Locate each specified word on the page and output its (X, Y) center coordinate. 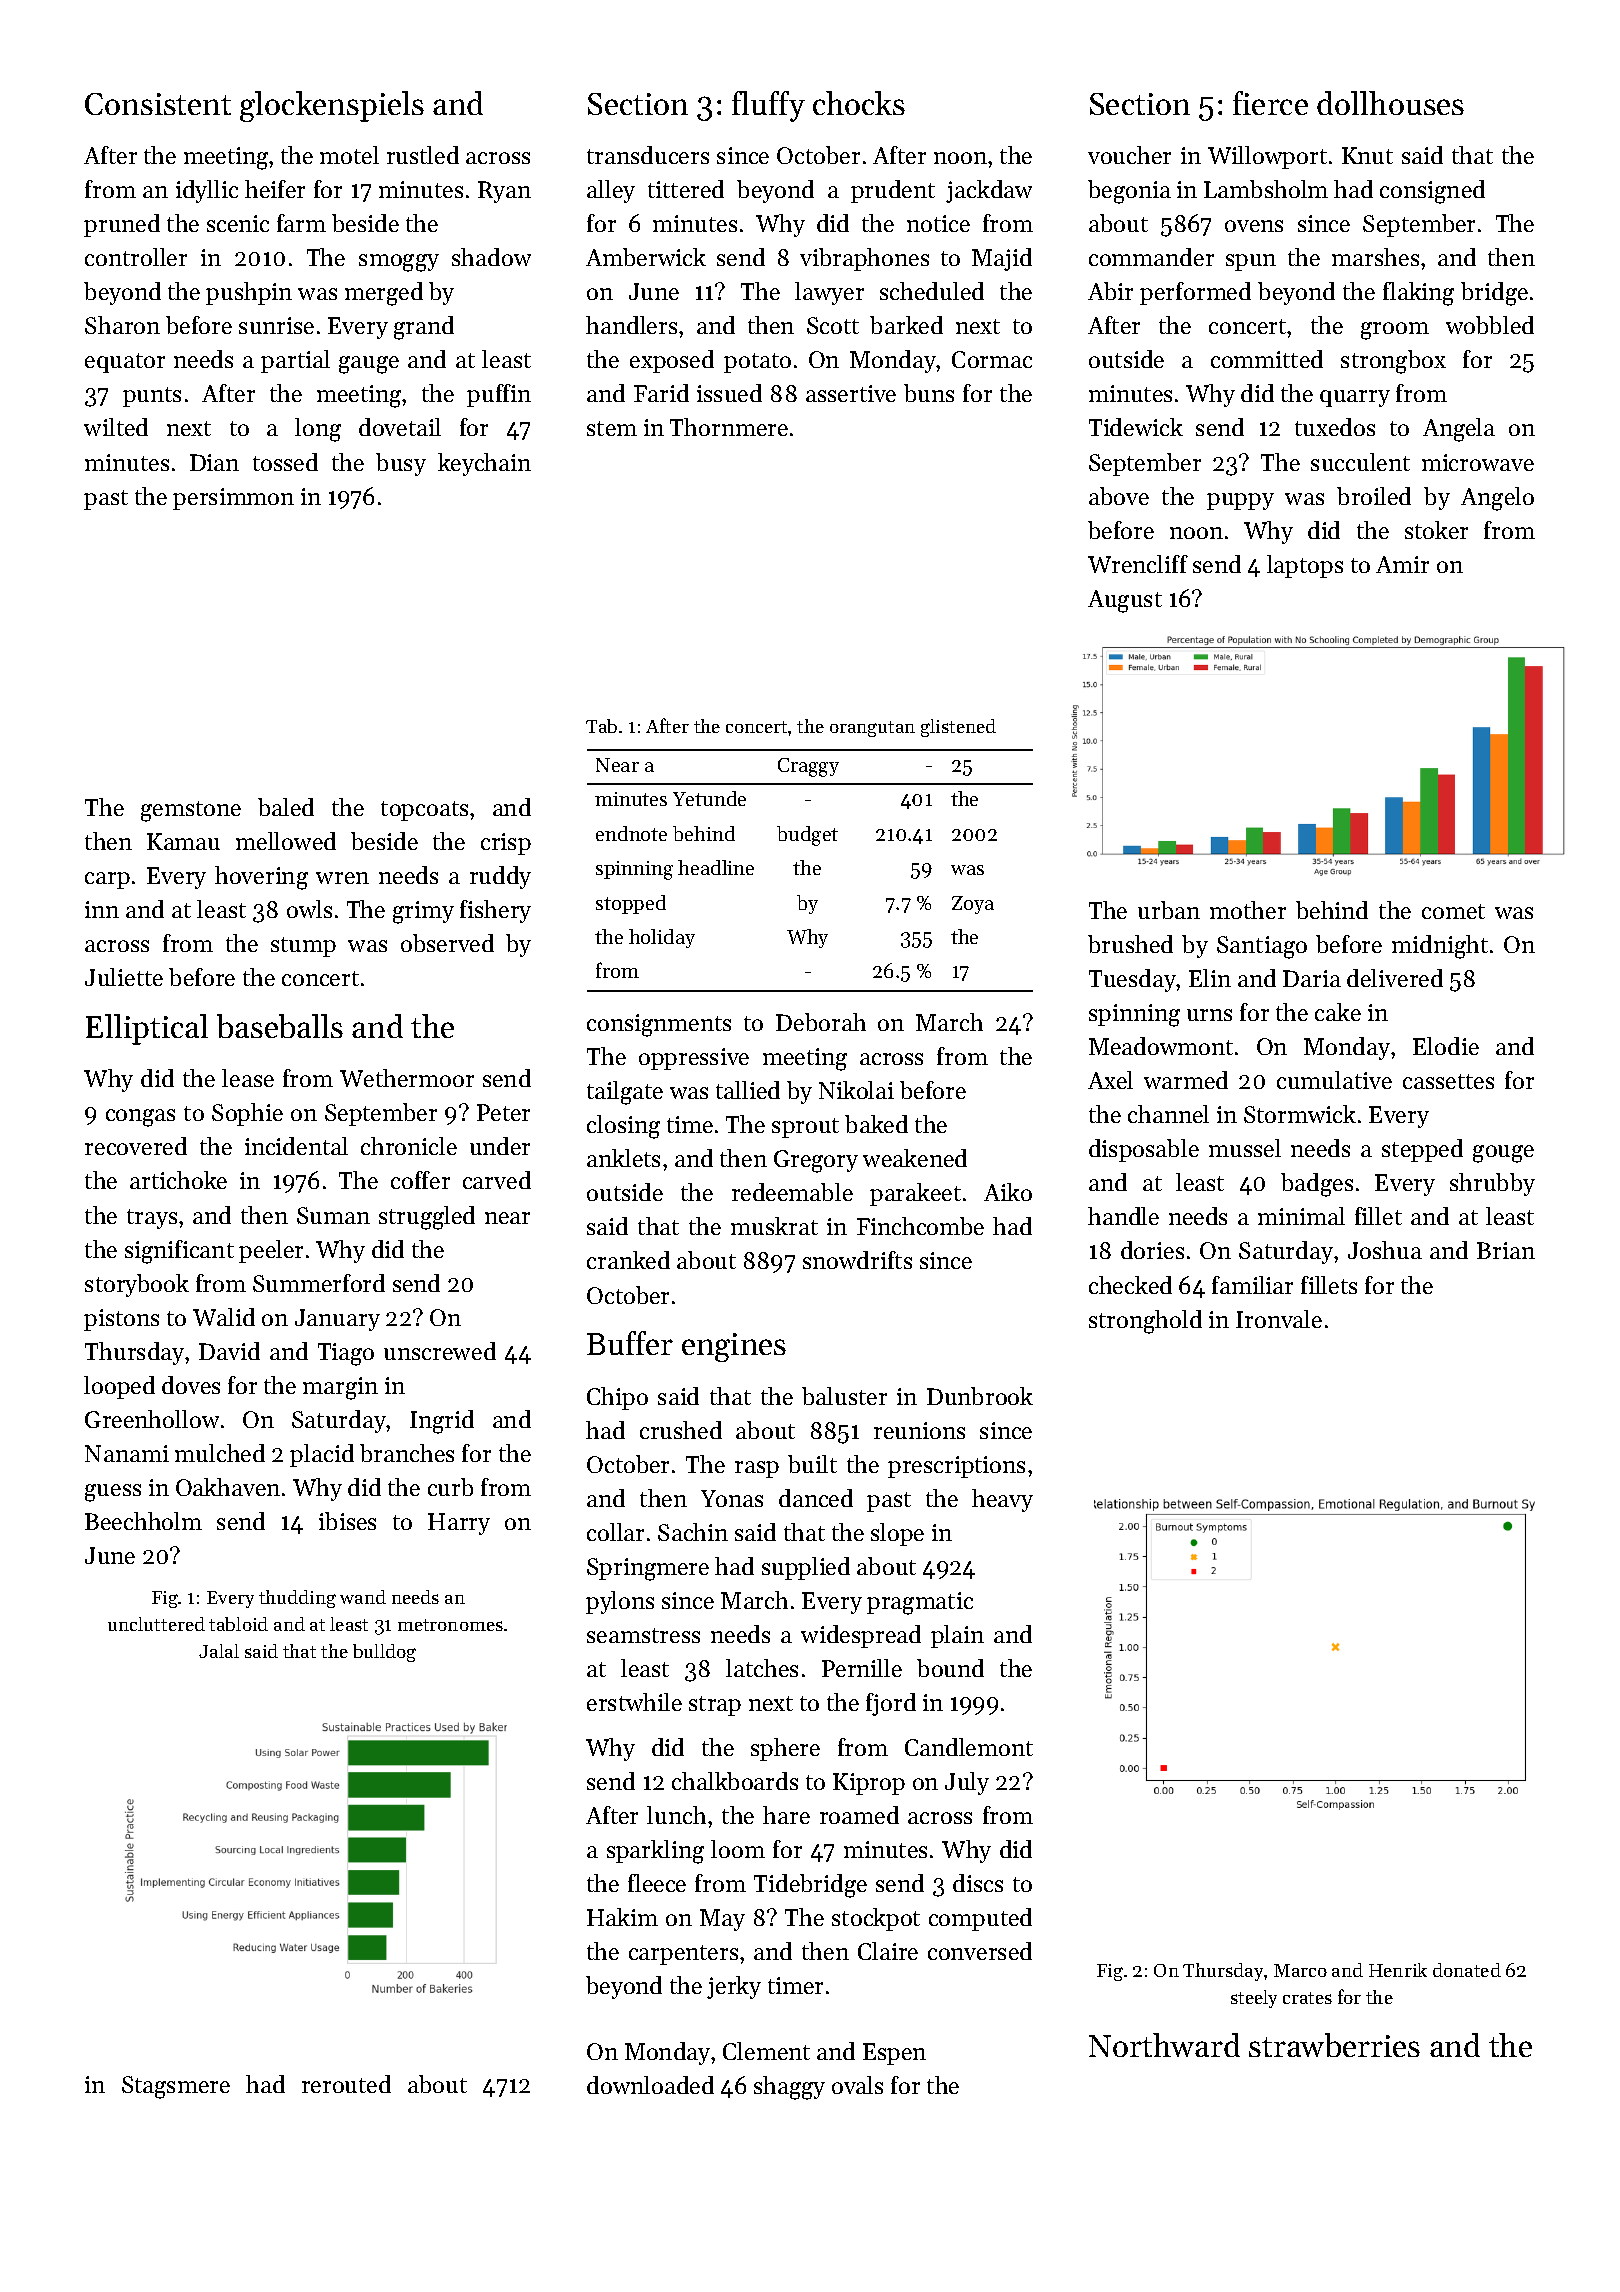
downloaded (650, 2085)
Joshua (1385, 1250)
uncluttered (156, 1624)
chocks (859, 103)
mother (1248, 910)
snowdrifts (857, 1260)
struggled (427, 1218)
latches (762, 1668)
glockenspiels (332, 106)
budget (807, 836)
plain (957, 1636)
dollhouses (1390, 103)
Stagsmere (176, 2087)
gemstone (191, 811)
